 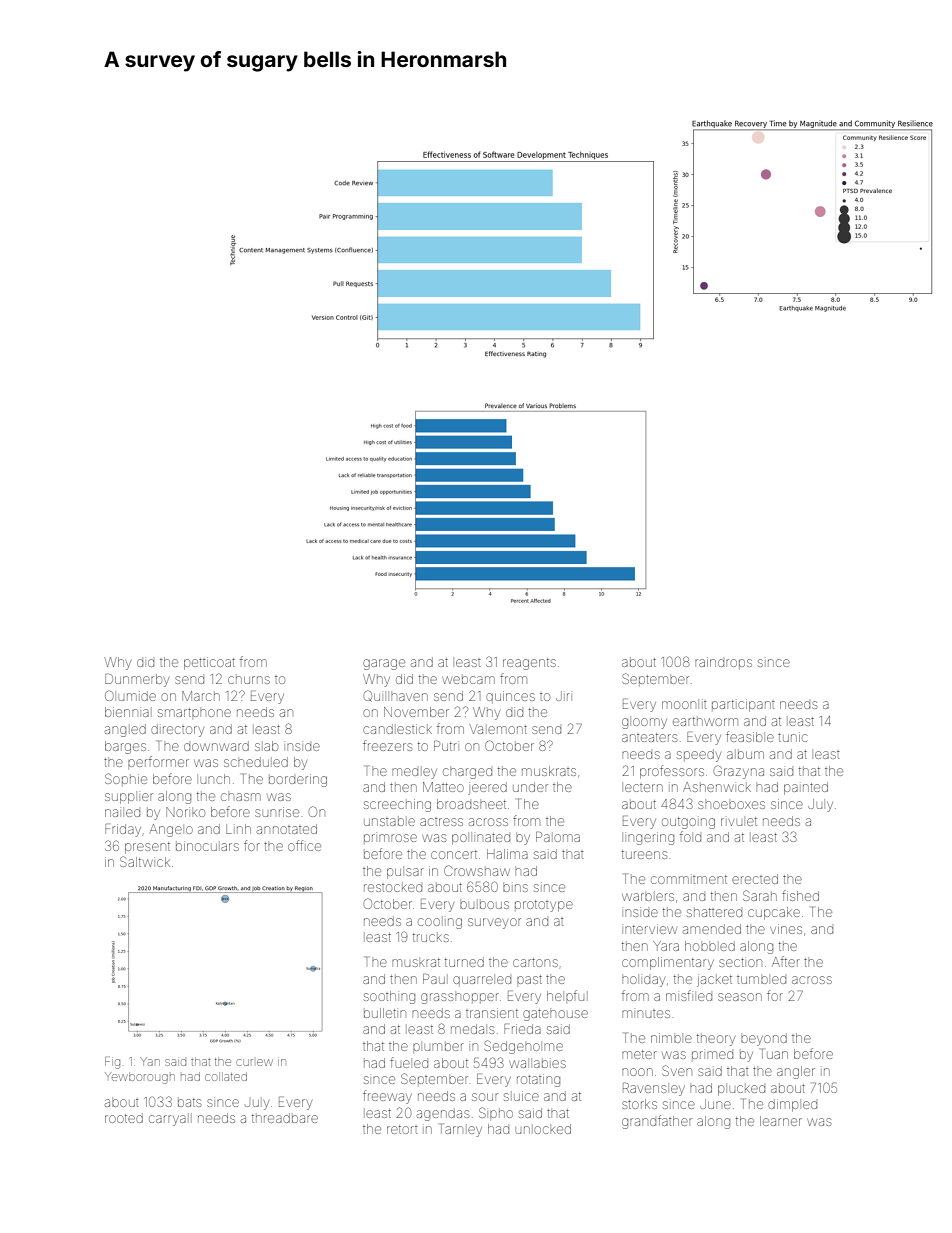 I want to click on bins, so click(x=515, y=888).
